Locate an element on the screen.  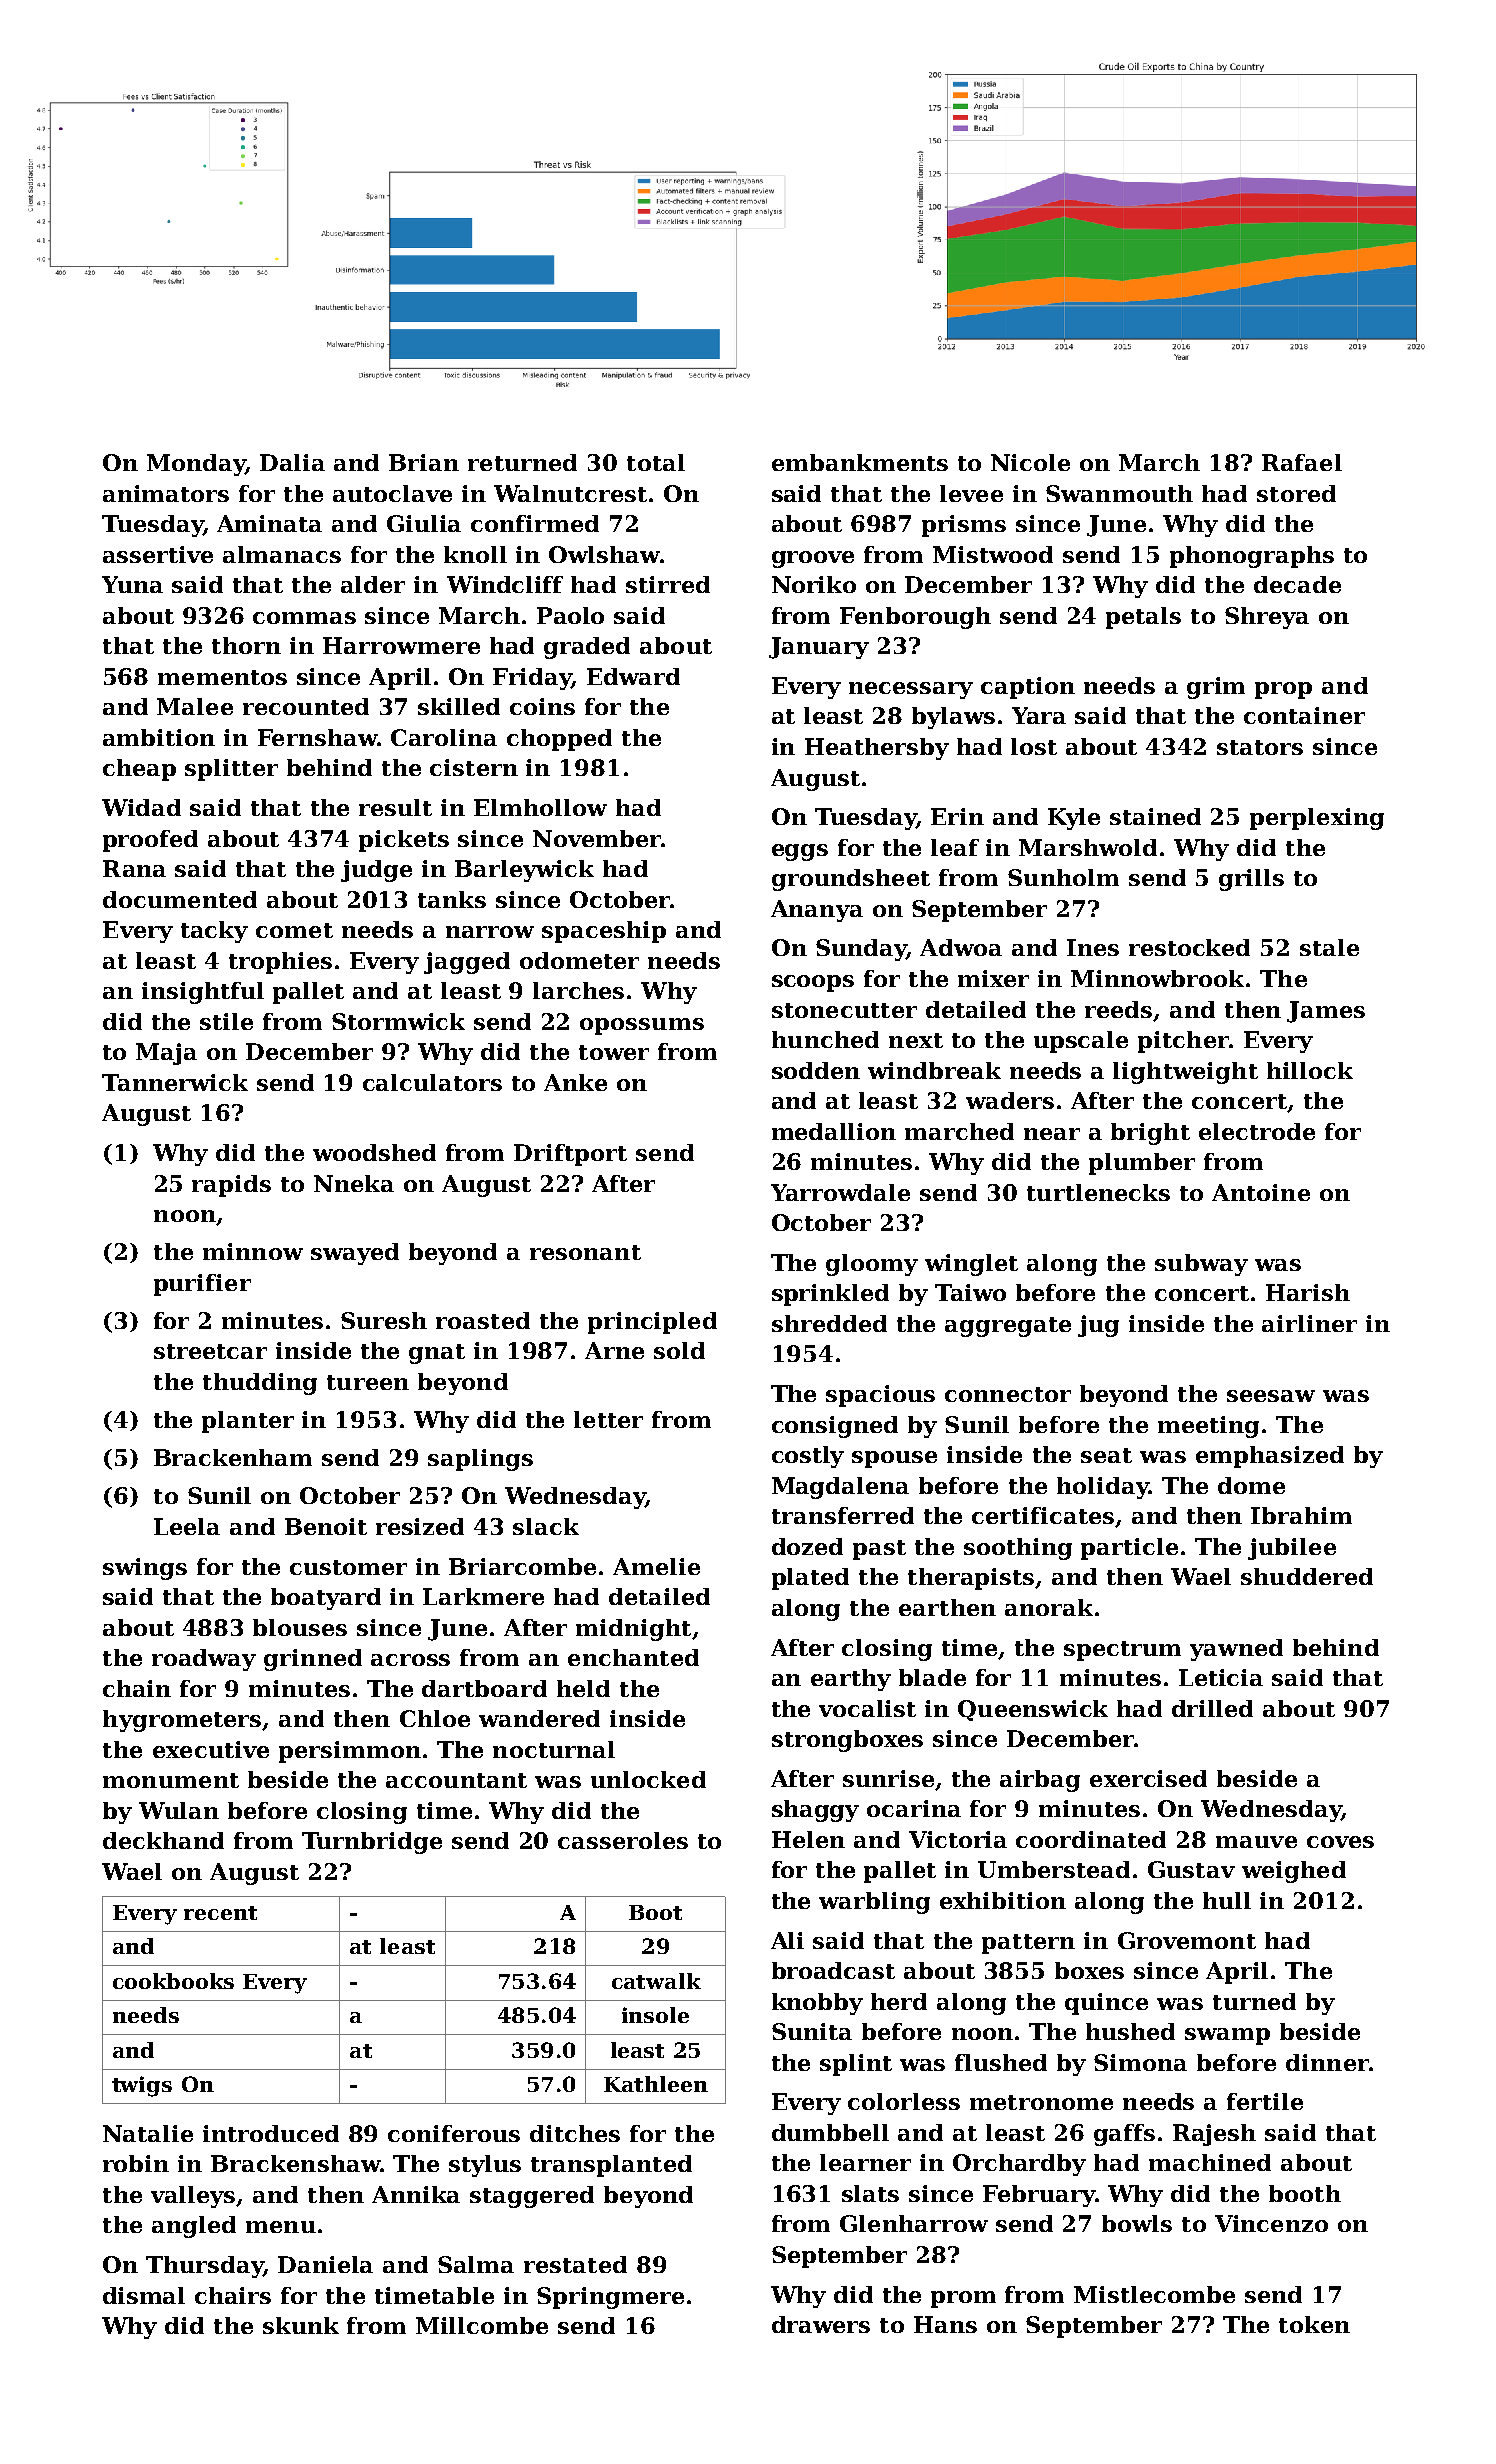
customer is located at coordinates (348, 1567).
